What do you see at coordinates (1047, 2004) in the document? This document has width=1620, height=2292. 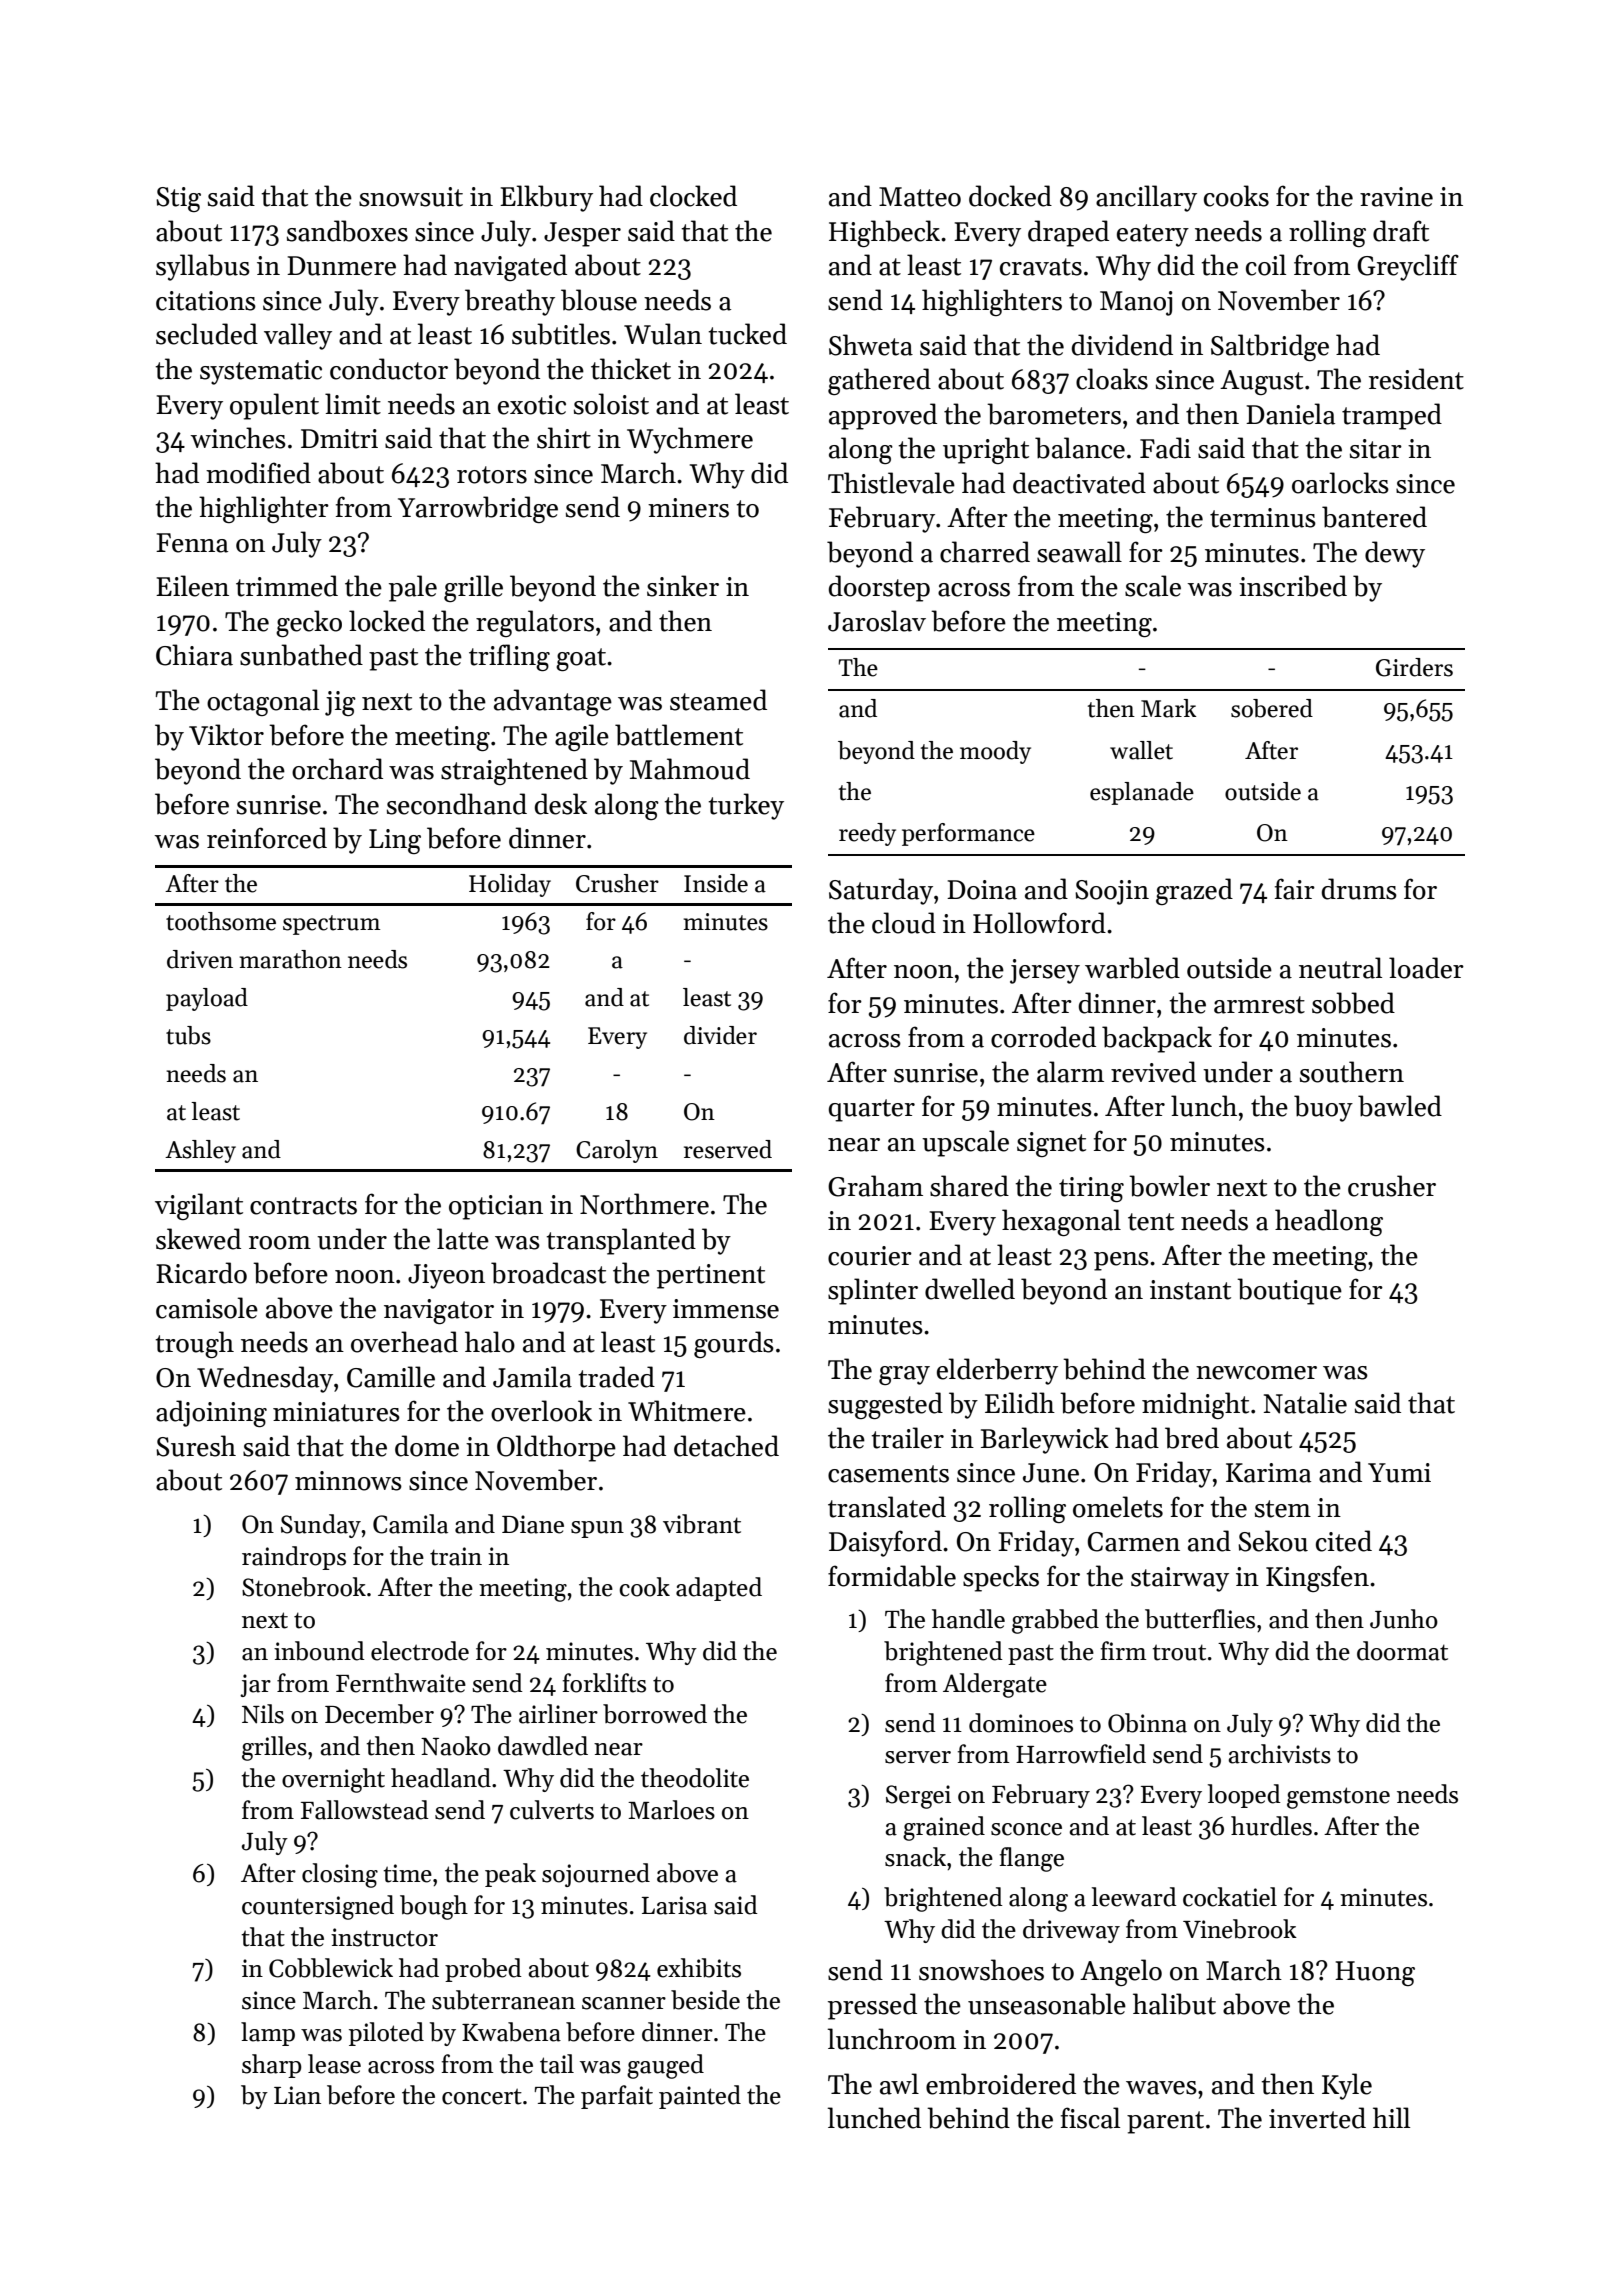 I see `unseasonable` at bounding box center [1047, 2004].
